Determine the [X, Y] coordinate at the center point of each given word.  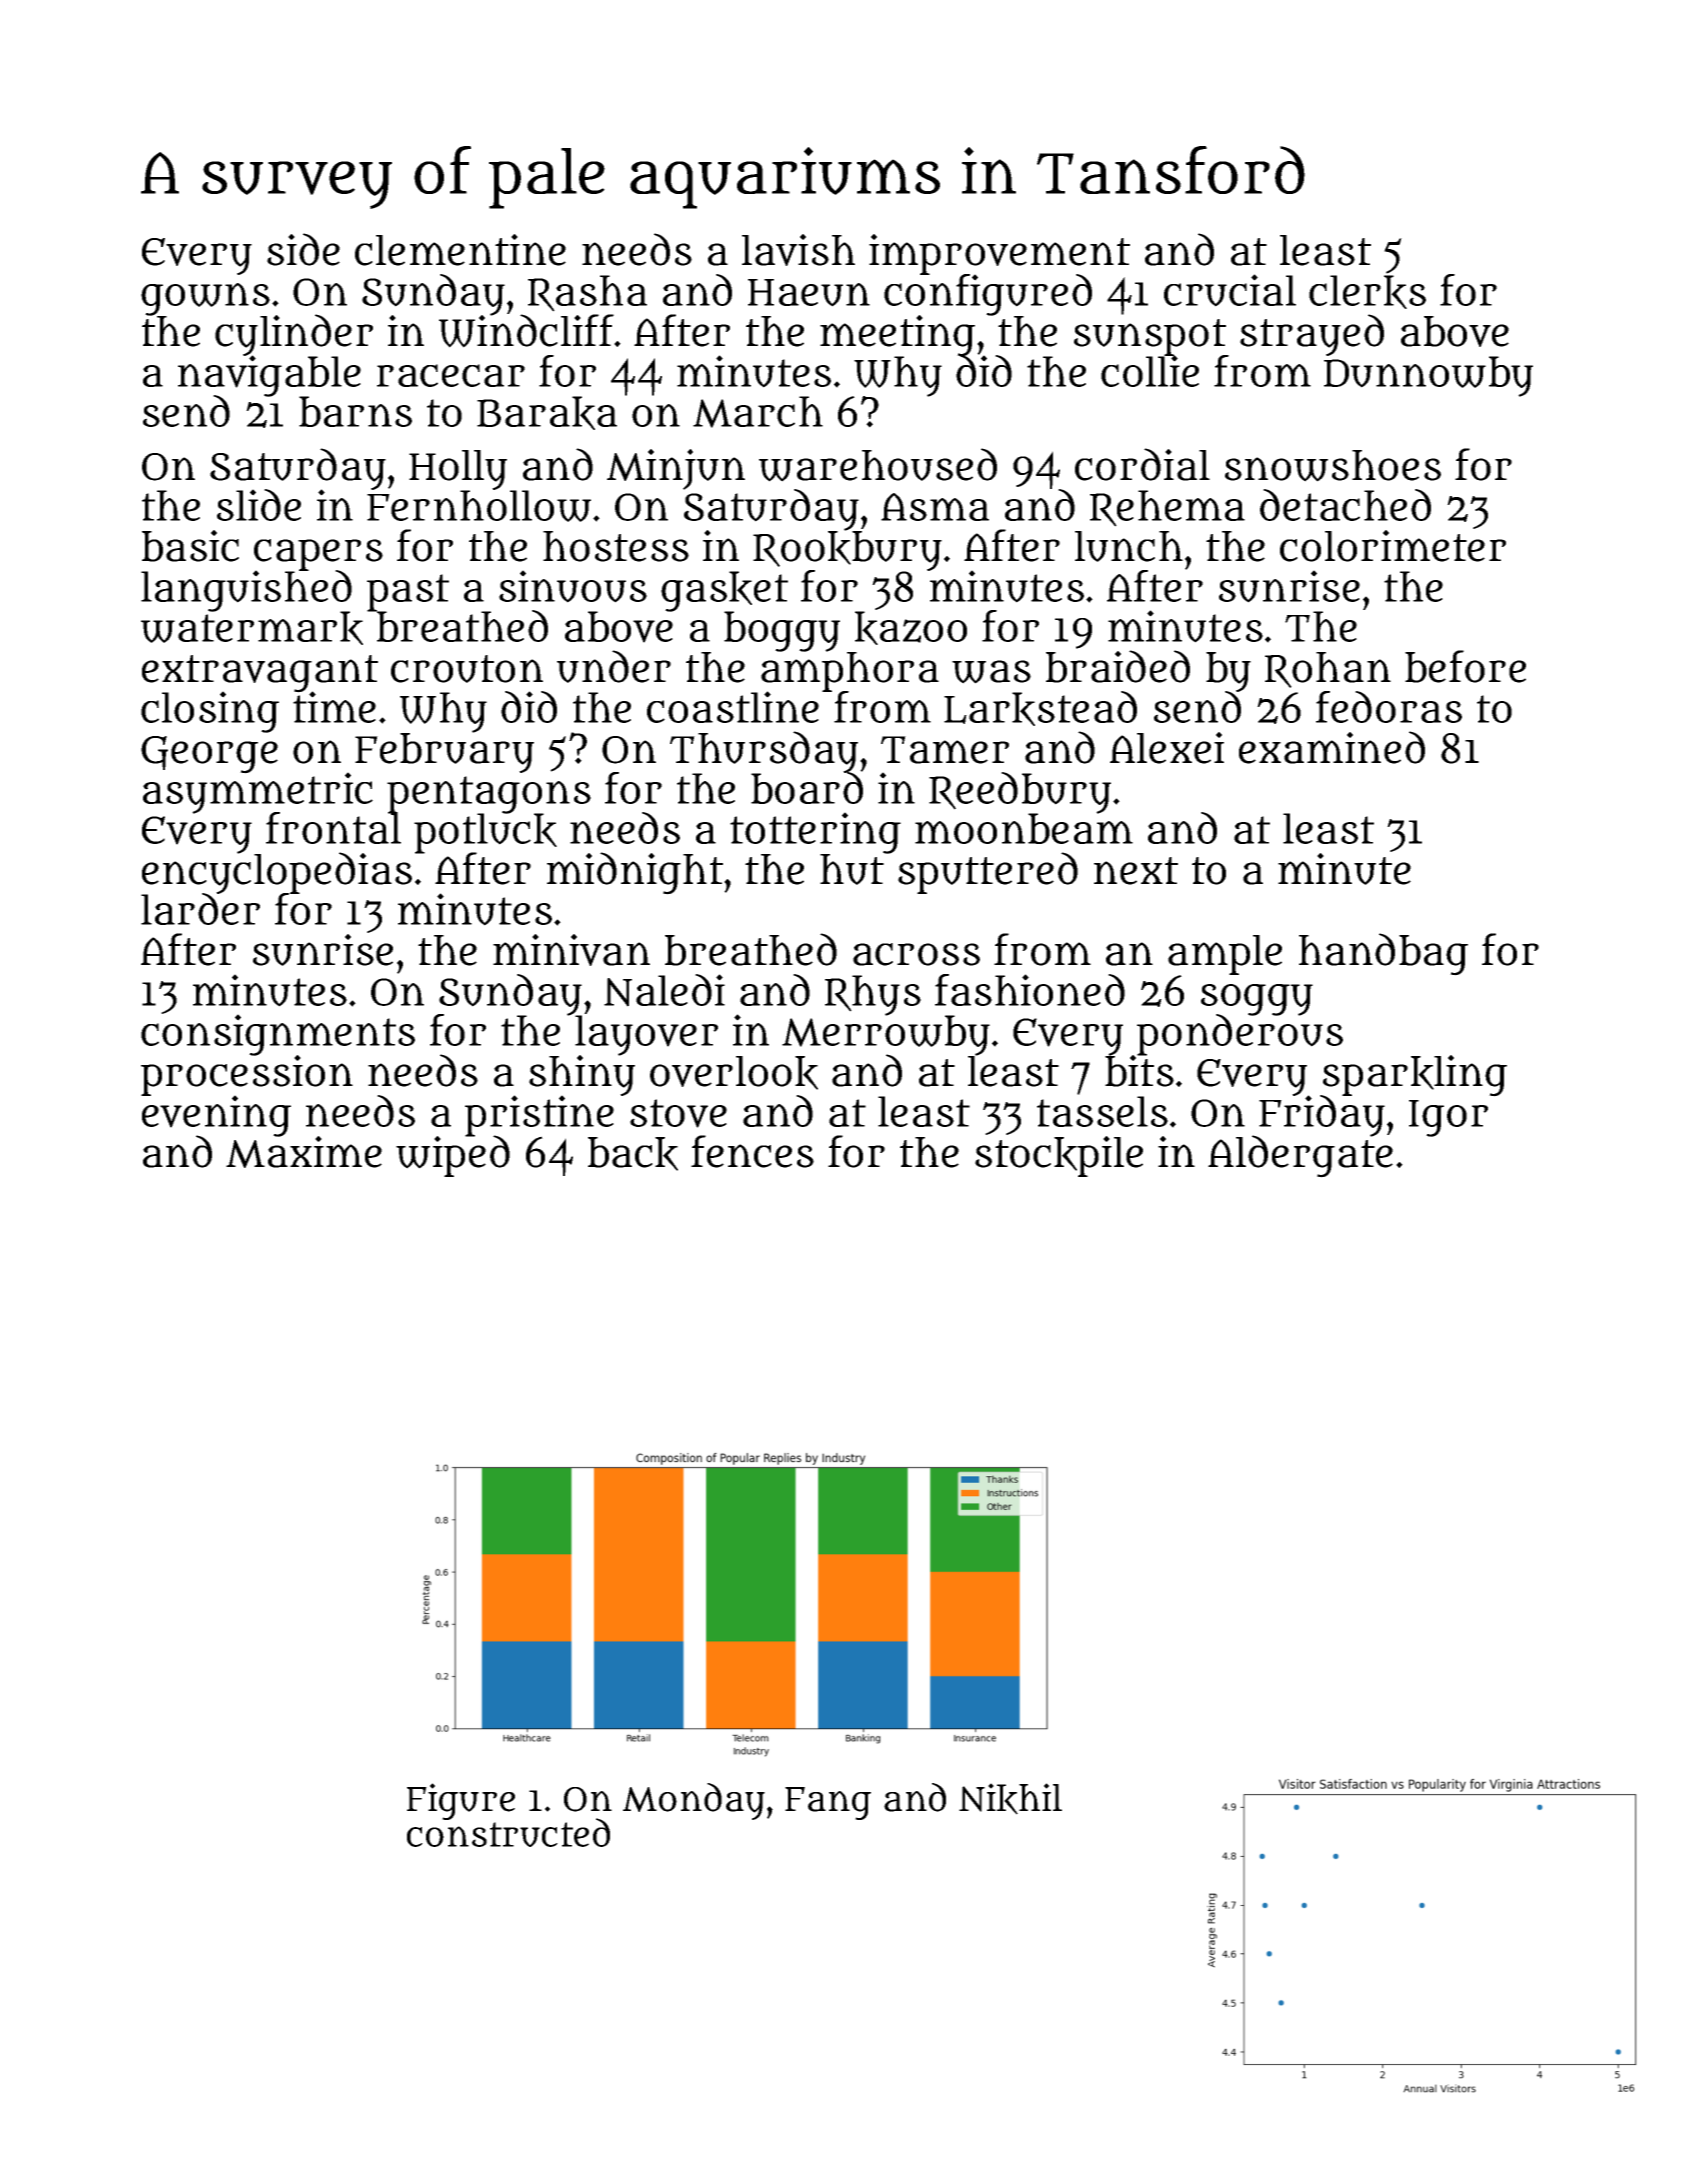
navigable [269, 376]
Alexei [1167, 748]
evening [216, 1116]
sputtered [988, 874]
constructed [508, 1833]
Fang [828, 1803]
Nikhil [1010, 1799]
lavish [798, 250]
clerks [1367, 292]
